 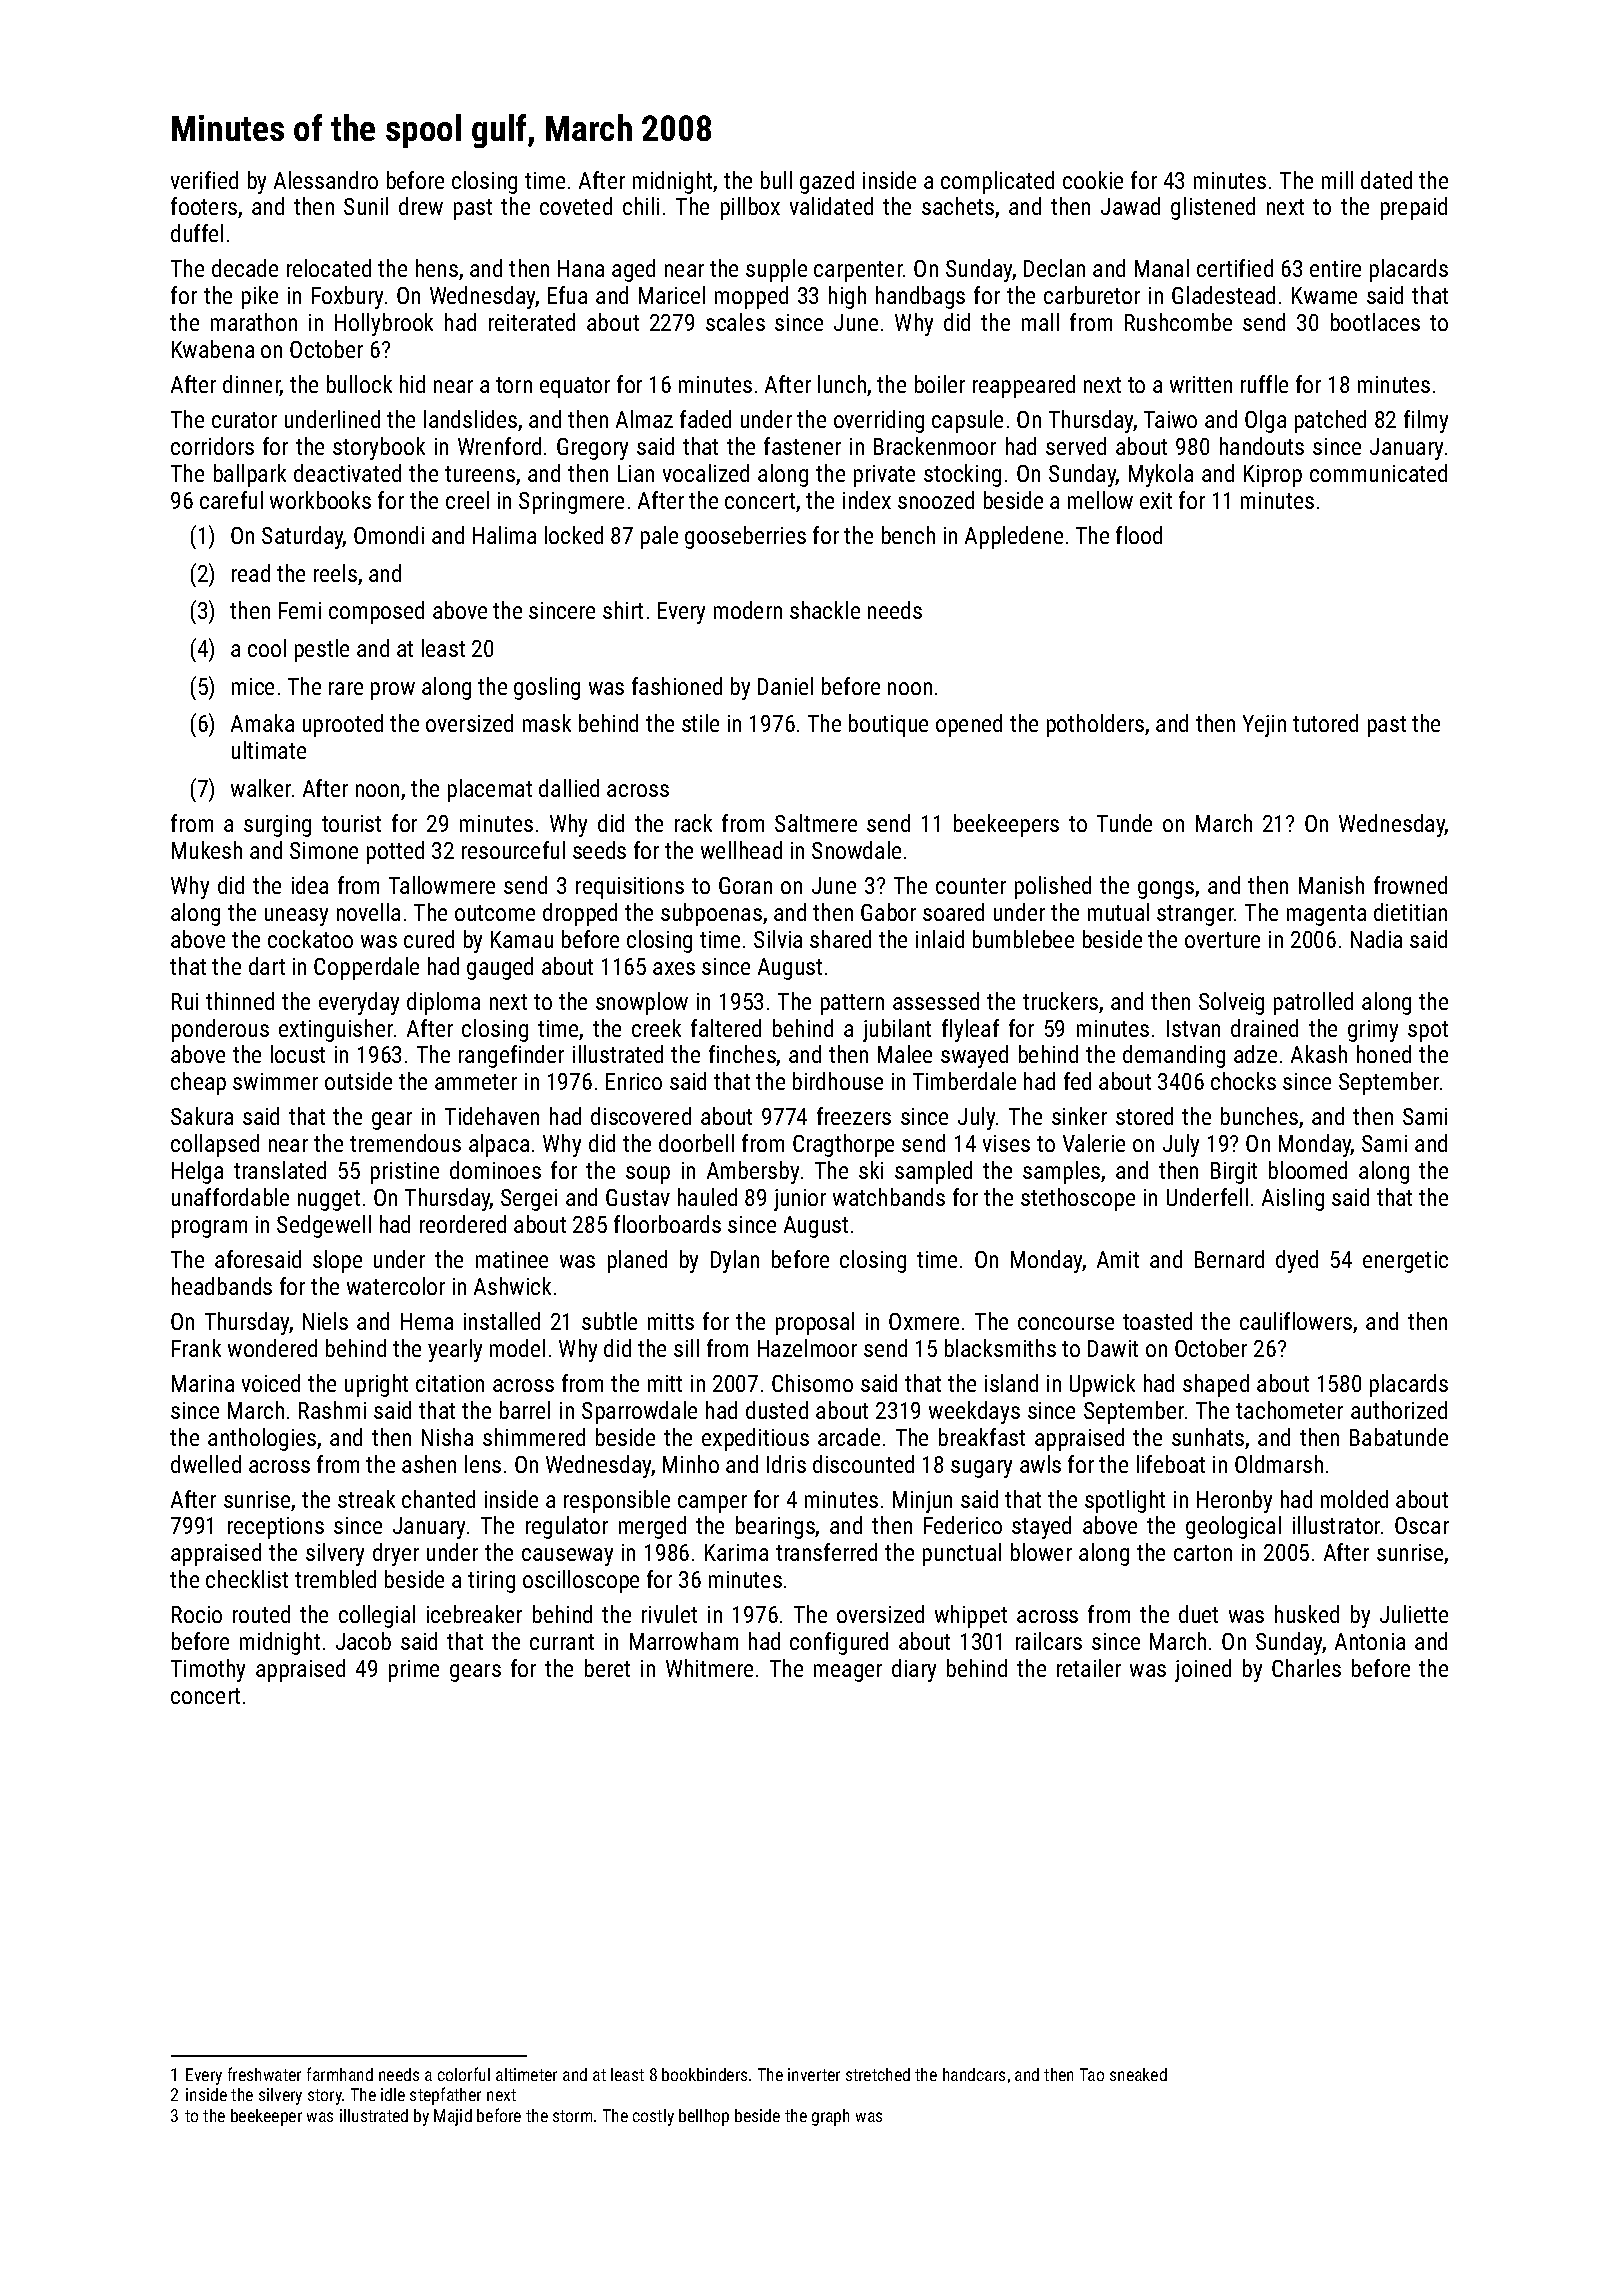 I want to click on prime, so click(x=414, y=1671).
